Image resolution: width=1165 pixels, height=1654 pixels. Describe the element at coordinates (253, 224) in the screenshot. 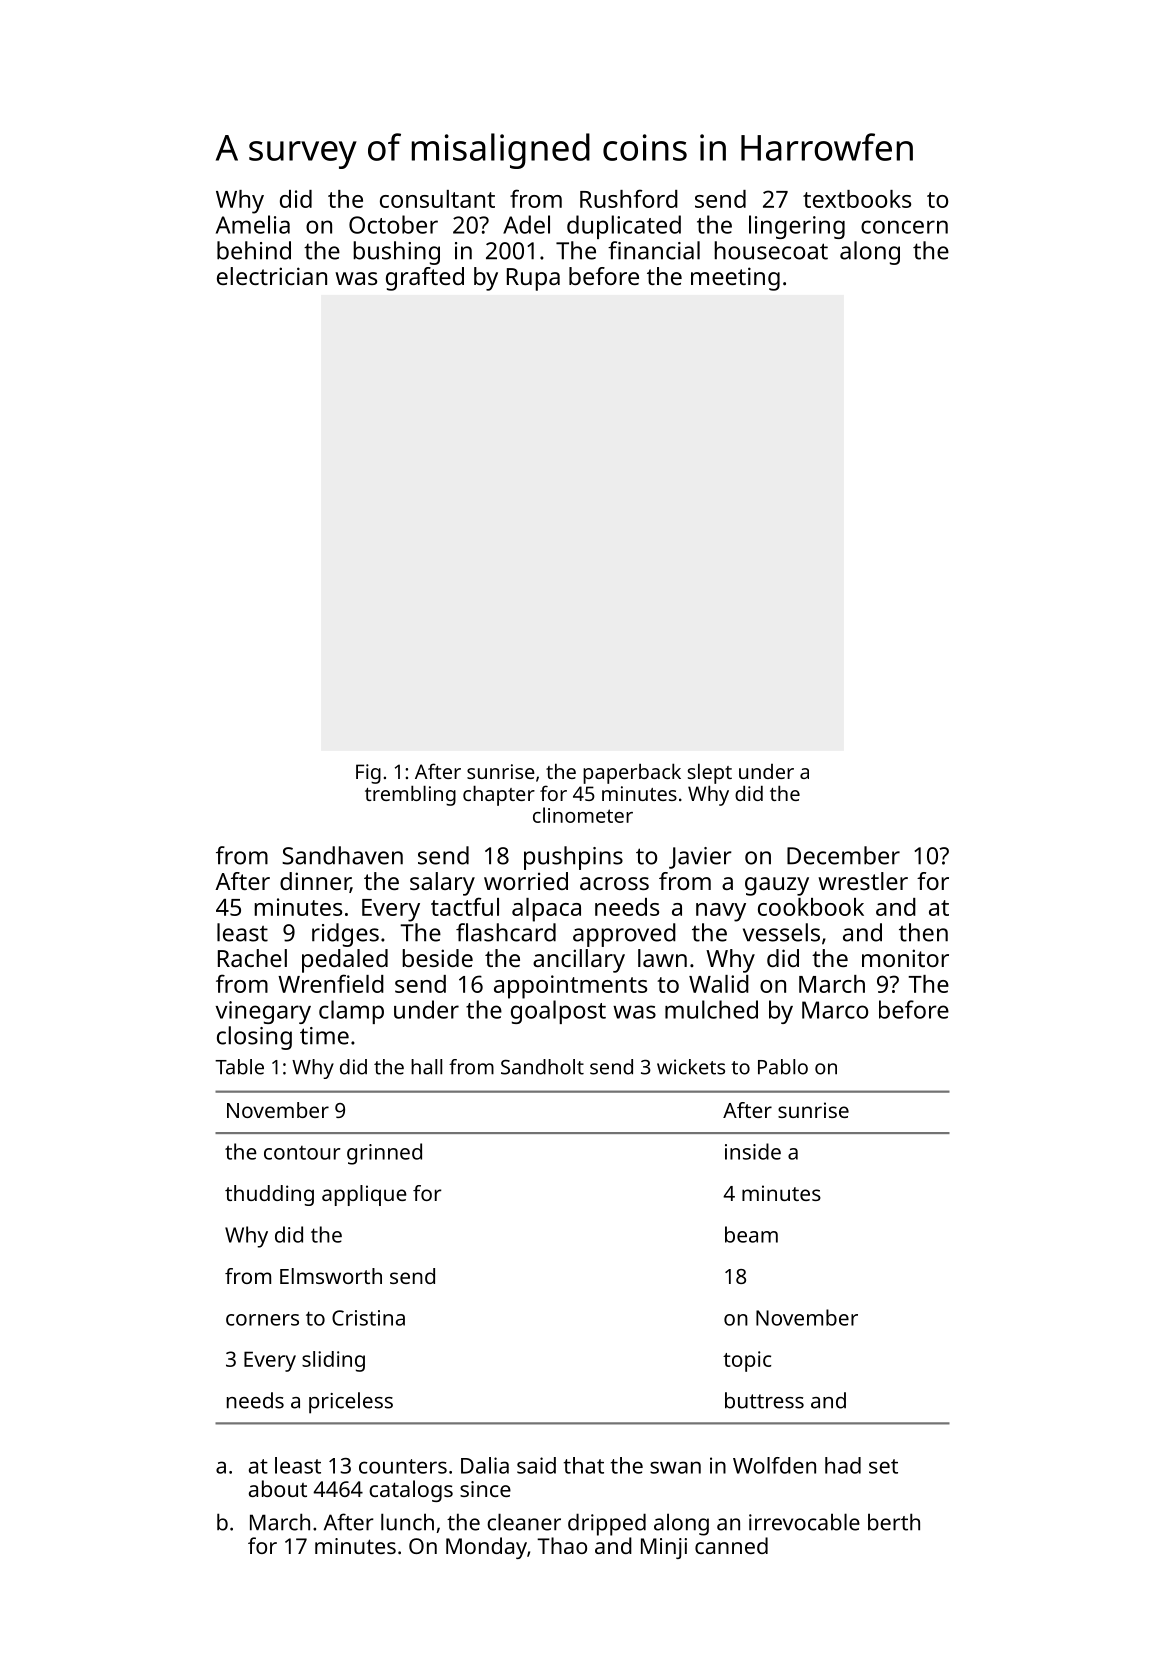

I see `Amelia` at that location.
